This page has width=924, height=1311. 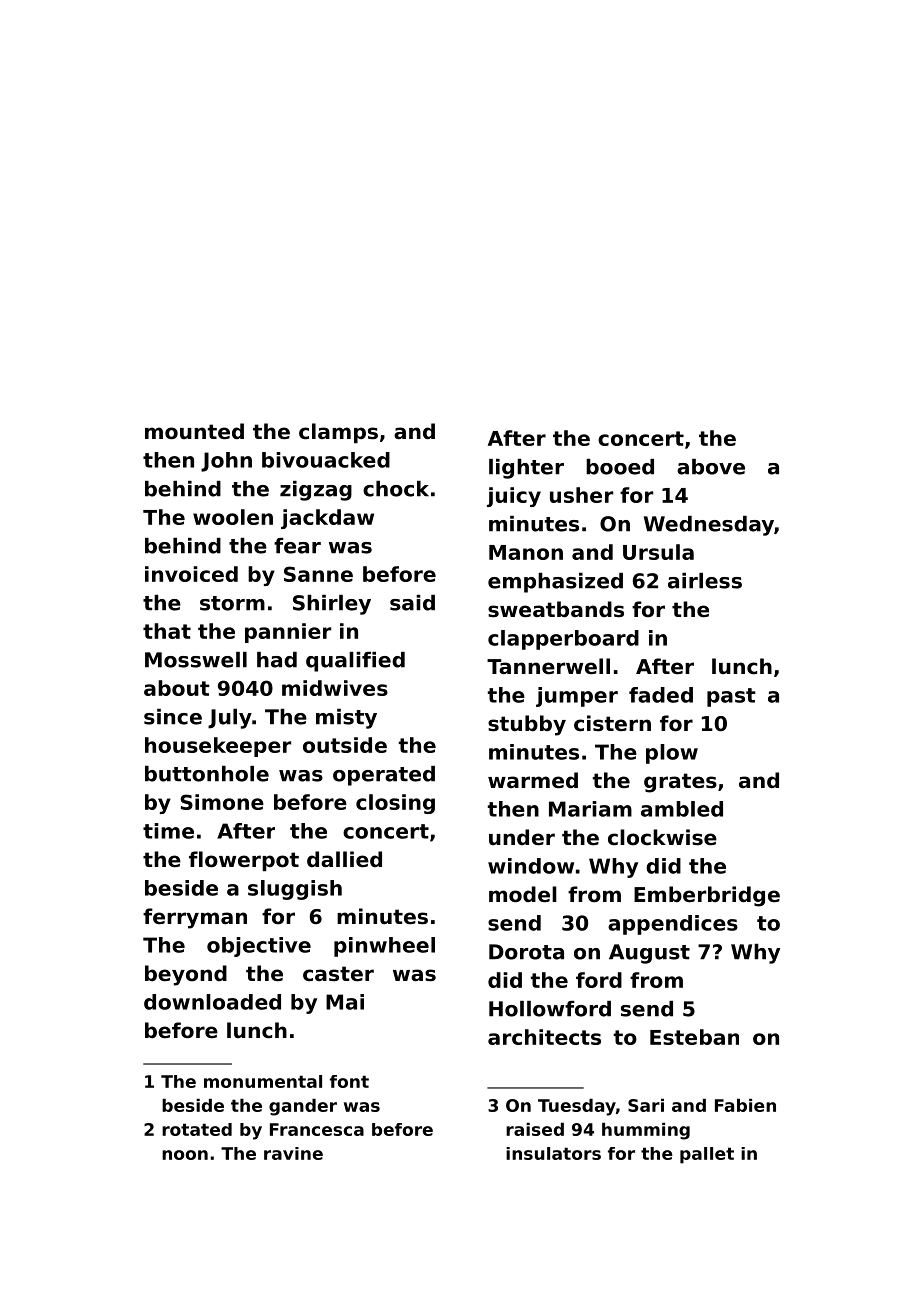 I want to click on Emberbridge, so click(x=707, y=896).
